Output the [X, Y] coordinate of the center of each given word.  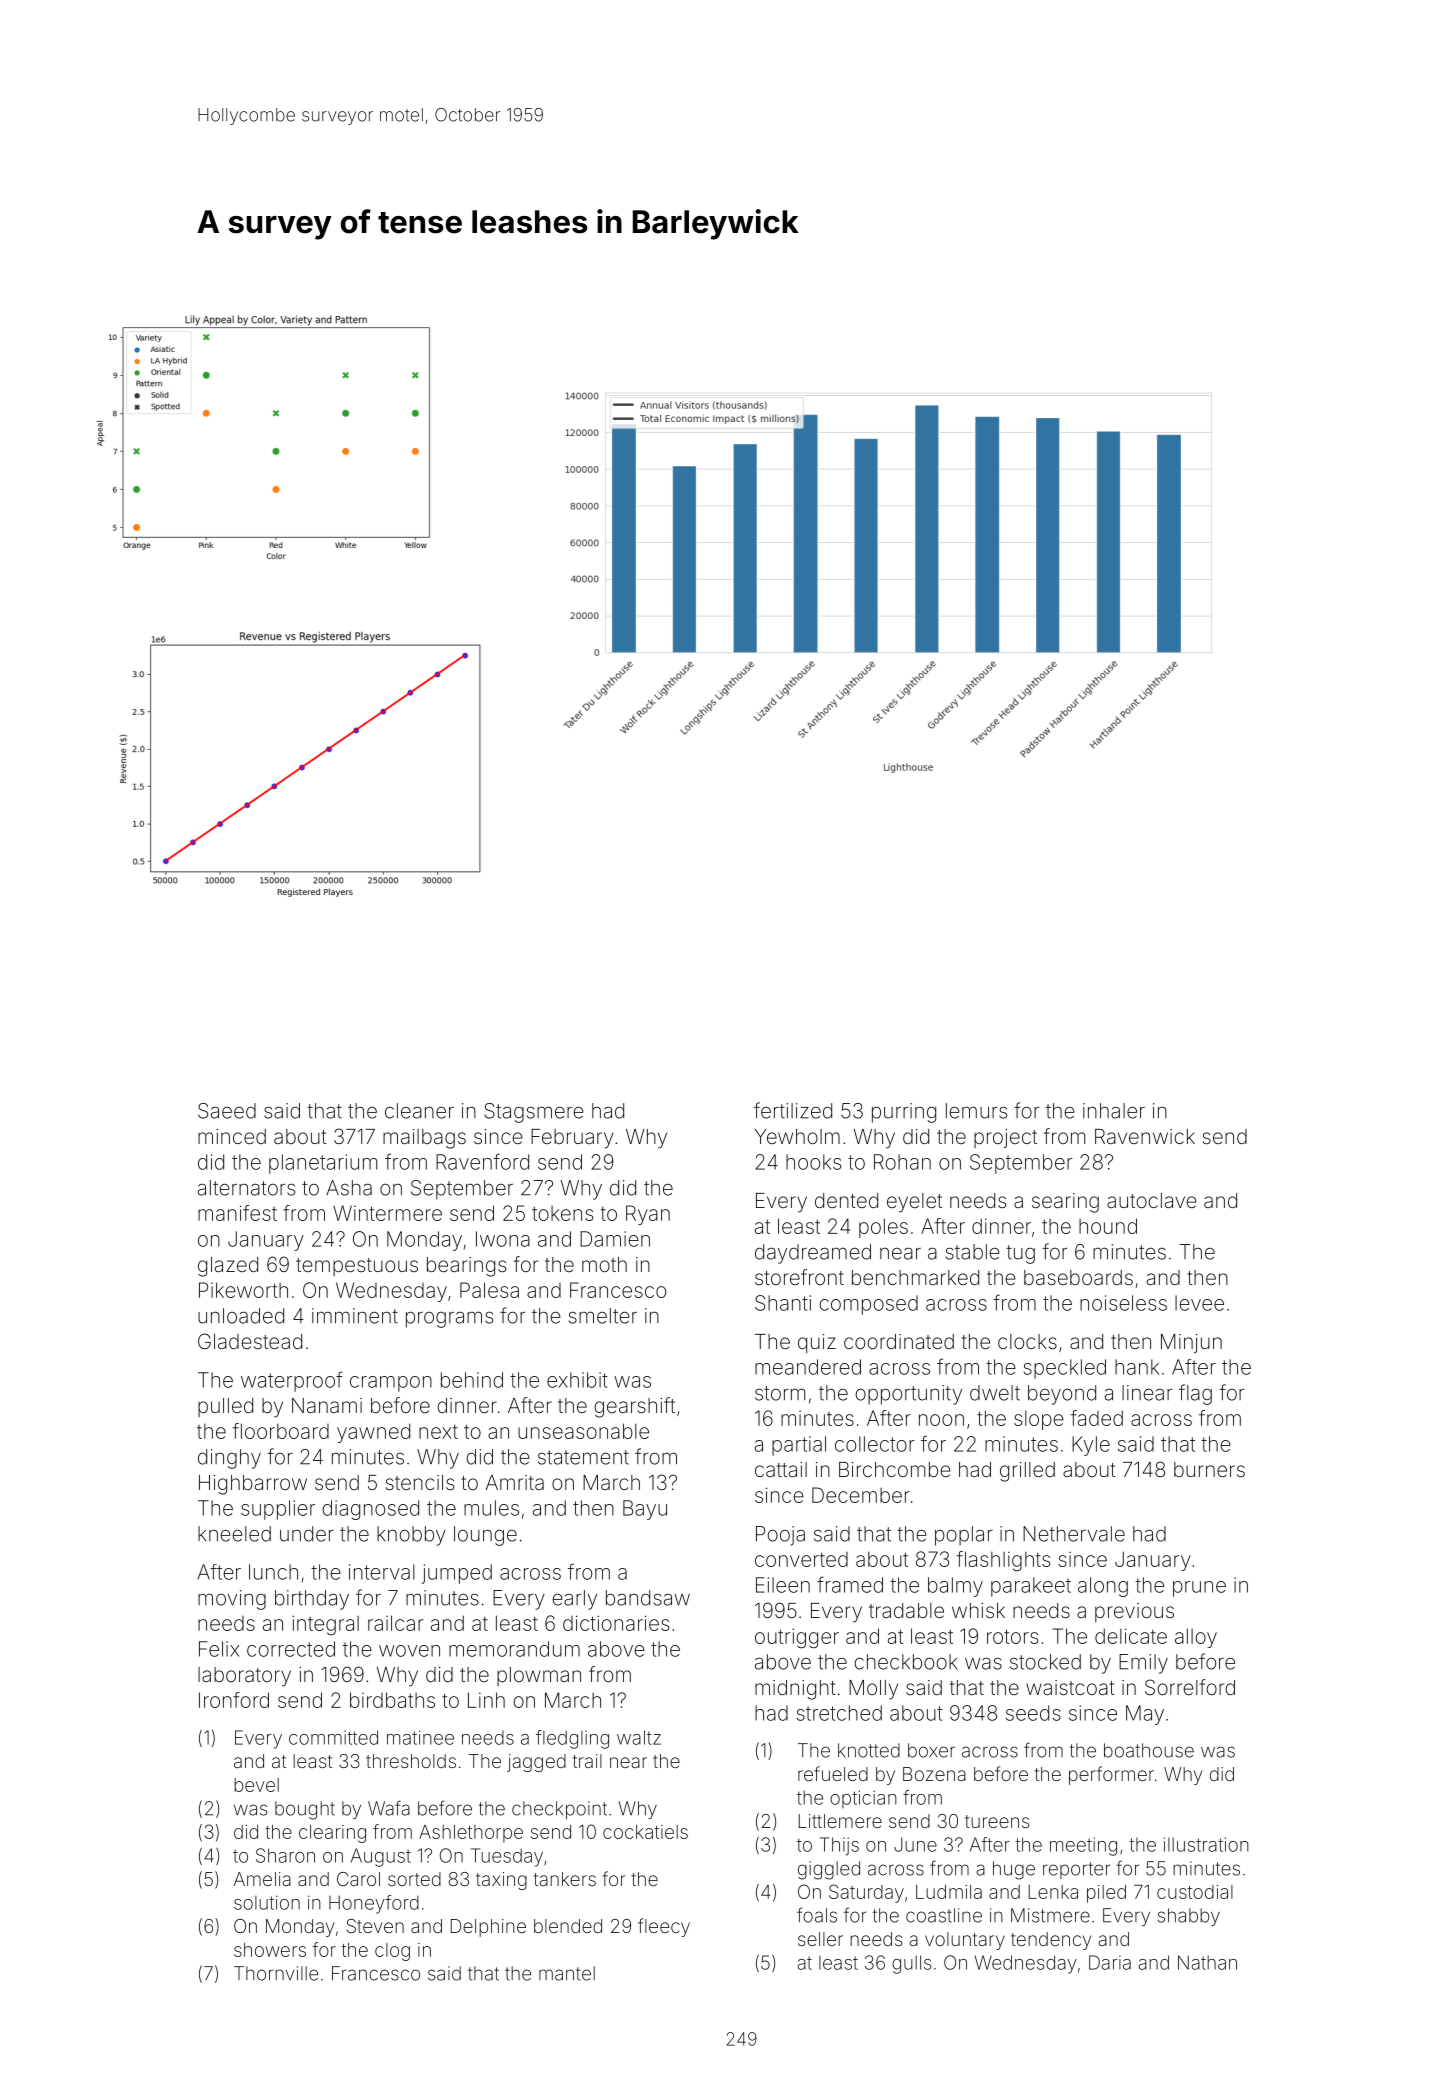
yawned [373, 1433]
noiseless [1123, 1303]
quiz [817, 1343]
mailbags [424, 1139]
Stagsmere [534, 1113]
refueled [833, 1773]
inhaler [1114, 1111]
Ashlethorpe [471, 1834]
